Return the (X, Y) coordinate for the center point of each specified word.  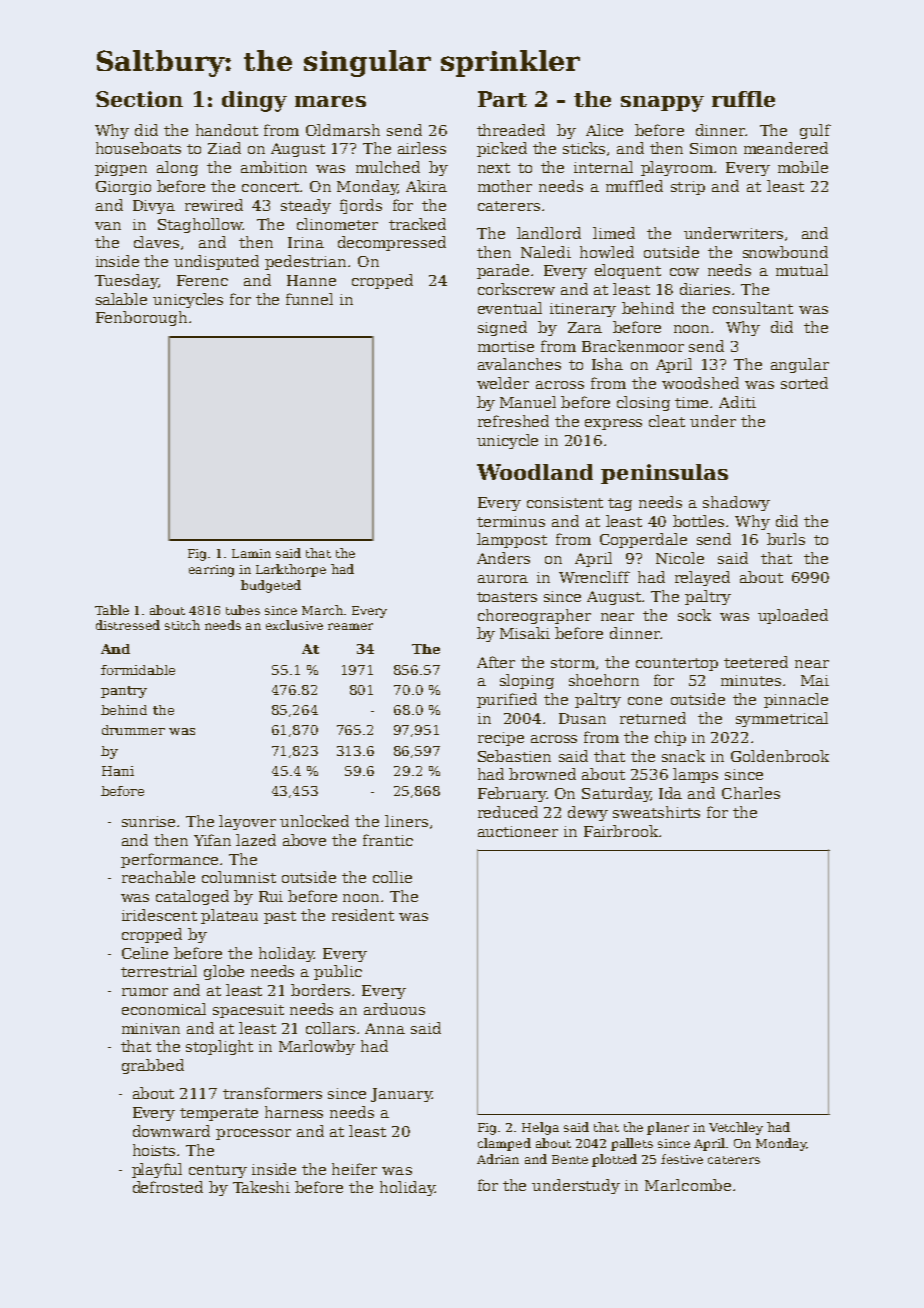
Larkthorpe (291, 570)
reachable (158, 877)
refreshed (513, 421)
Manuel (528, 402)
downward (171, 1131)
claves (156, 242)
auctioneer (518, 831)
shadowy (736, 503)
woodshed (700, 383)
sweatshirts (656, 812)
